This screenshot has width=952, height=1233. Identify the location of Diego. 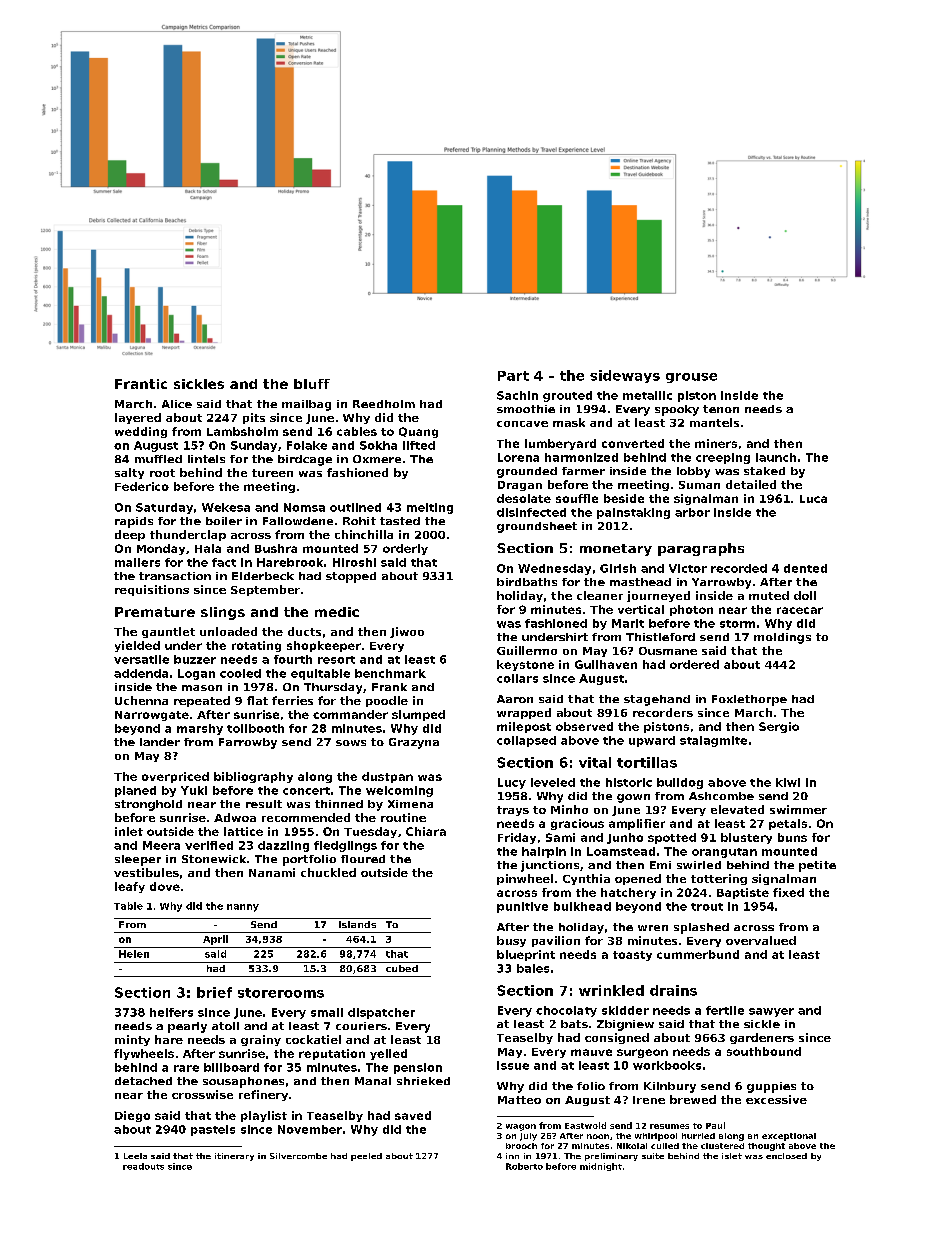
(132, 1116).
